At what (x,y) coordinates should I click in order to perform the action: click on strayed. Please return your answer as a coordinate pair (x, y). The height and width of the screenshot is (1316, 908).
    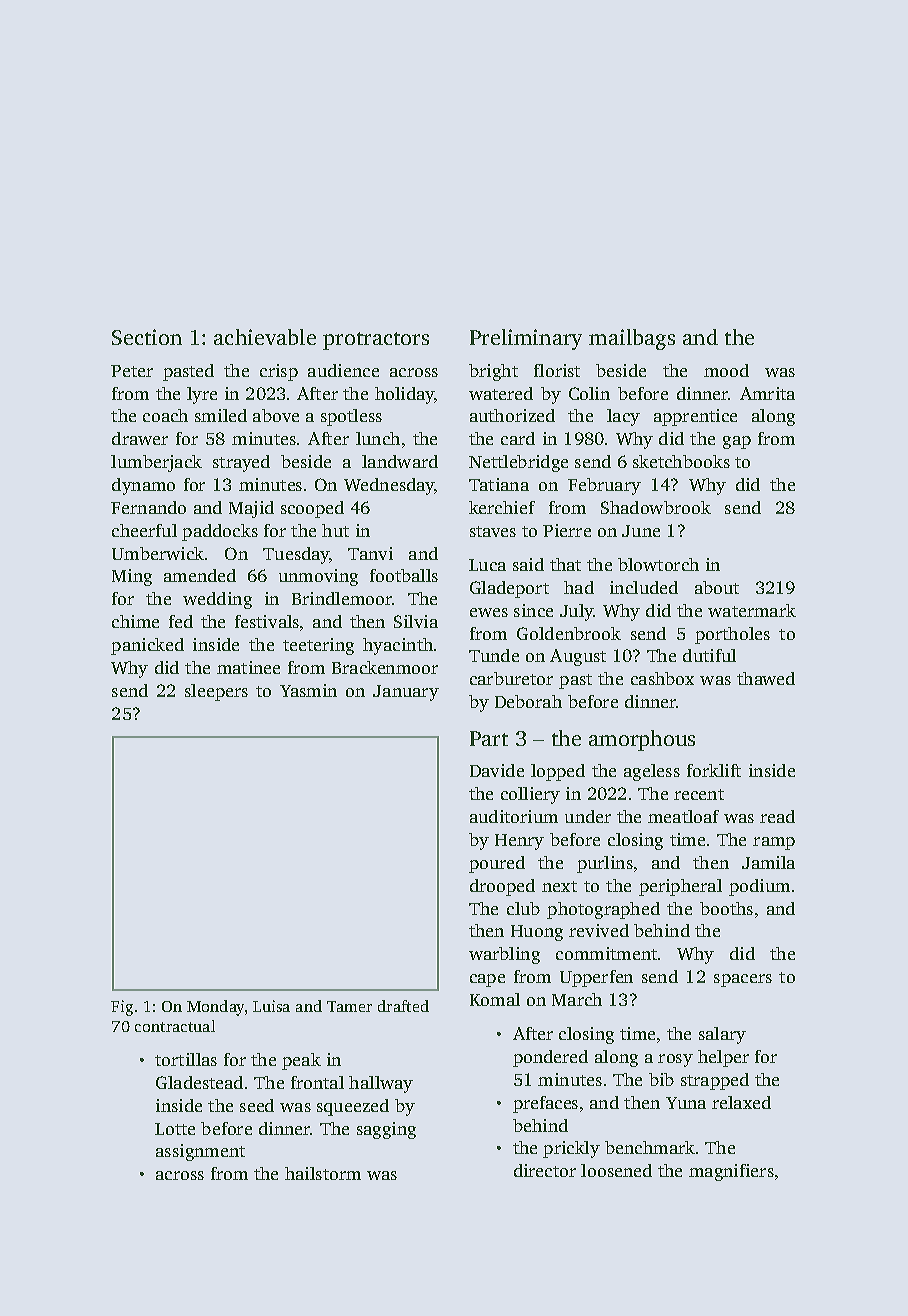
    Looking at the image, I should click on (241, 463).
